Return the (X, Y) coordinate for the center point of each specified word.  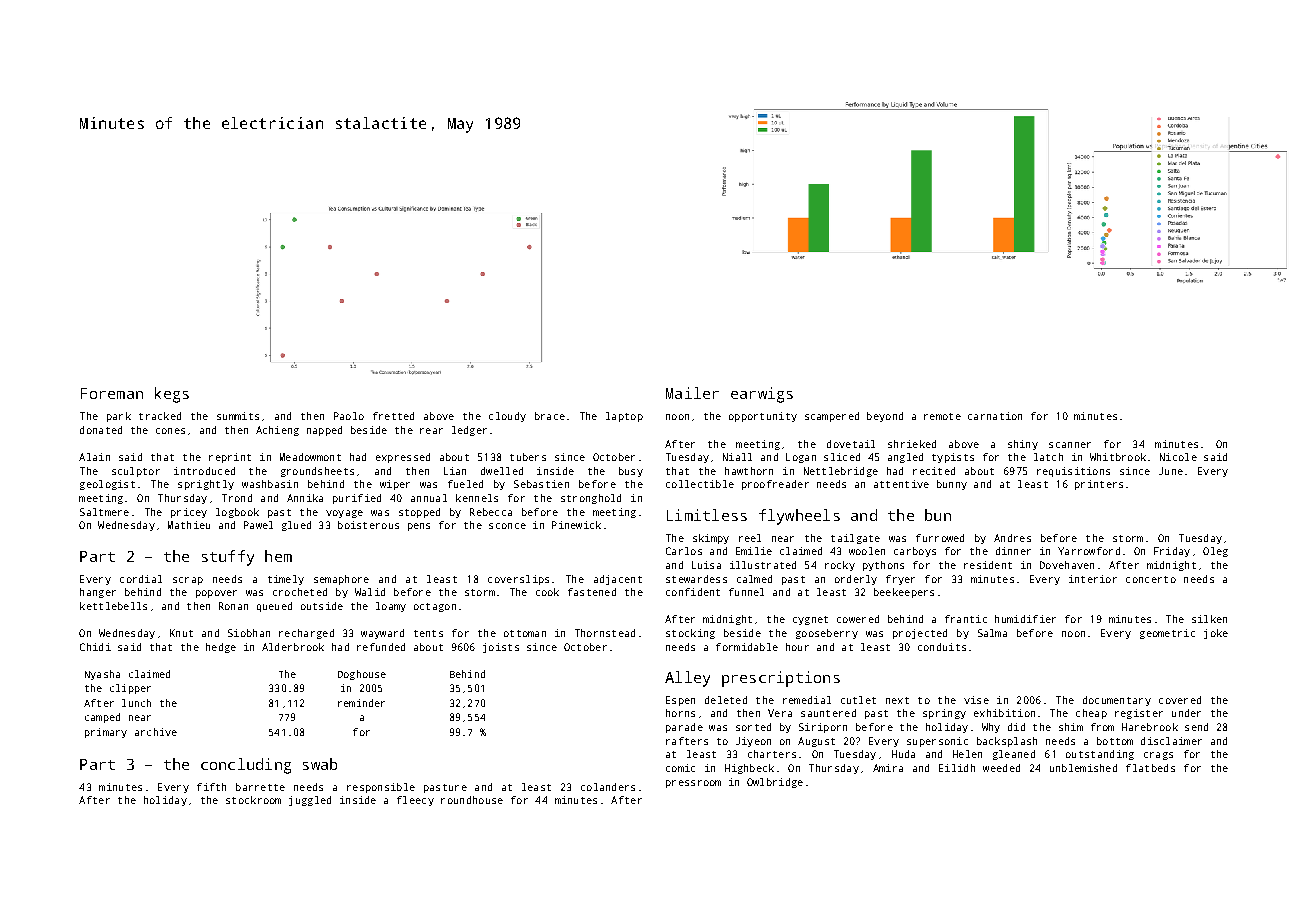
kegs (172, 395)
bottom (1115, 741)
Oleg (1215, 552)
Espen (680, 701)
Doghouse (362, 675)
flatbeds (1150, 768)
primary (106, 733)
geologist (107, 485)
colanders (608, 787)
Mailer (692, 393)
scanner (1070, 445)
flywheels (799, 517)
